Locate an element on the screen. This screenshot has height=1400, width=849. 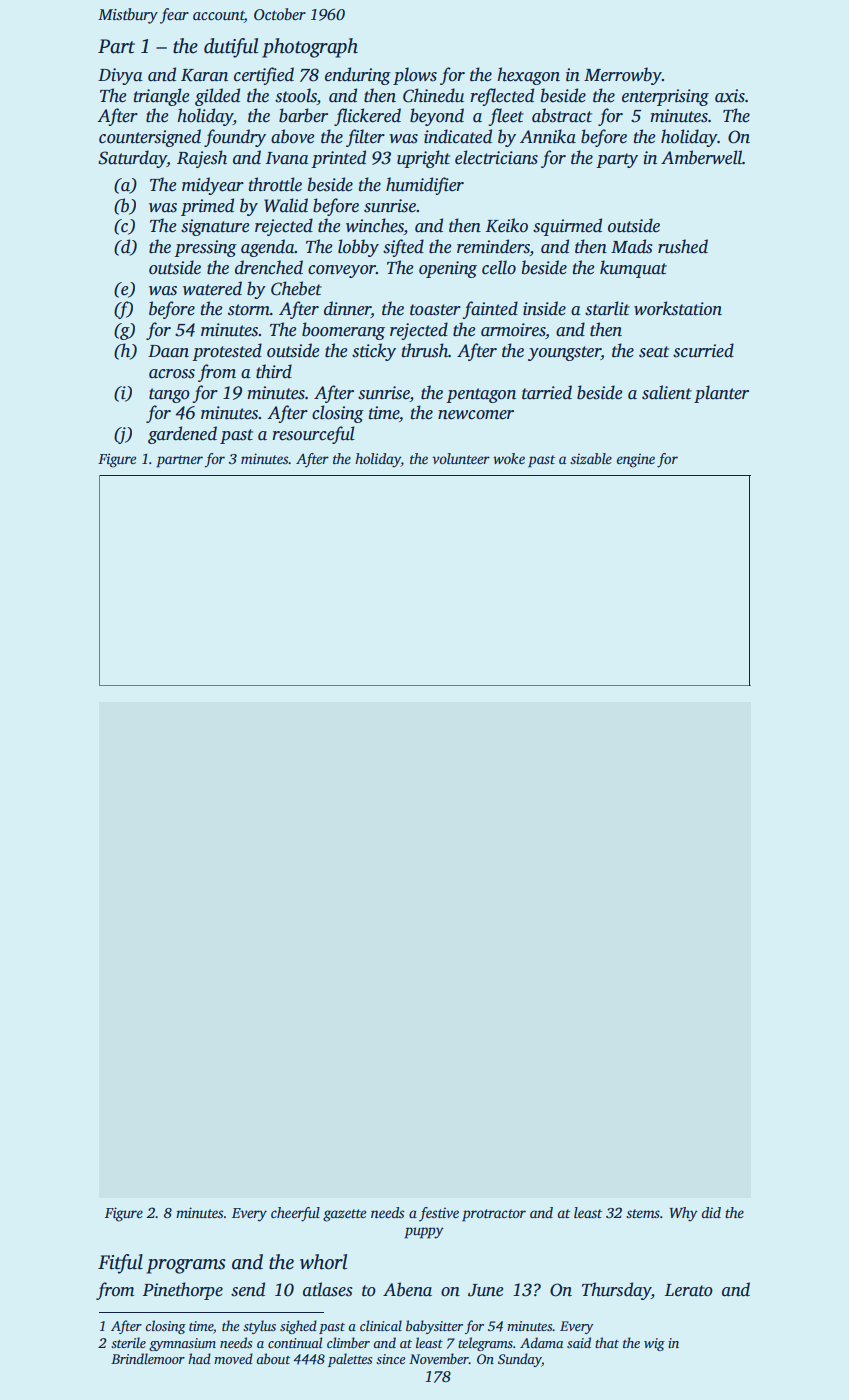
cheerful is located at coordinates (295, 1214).
